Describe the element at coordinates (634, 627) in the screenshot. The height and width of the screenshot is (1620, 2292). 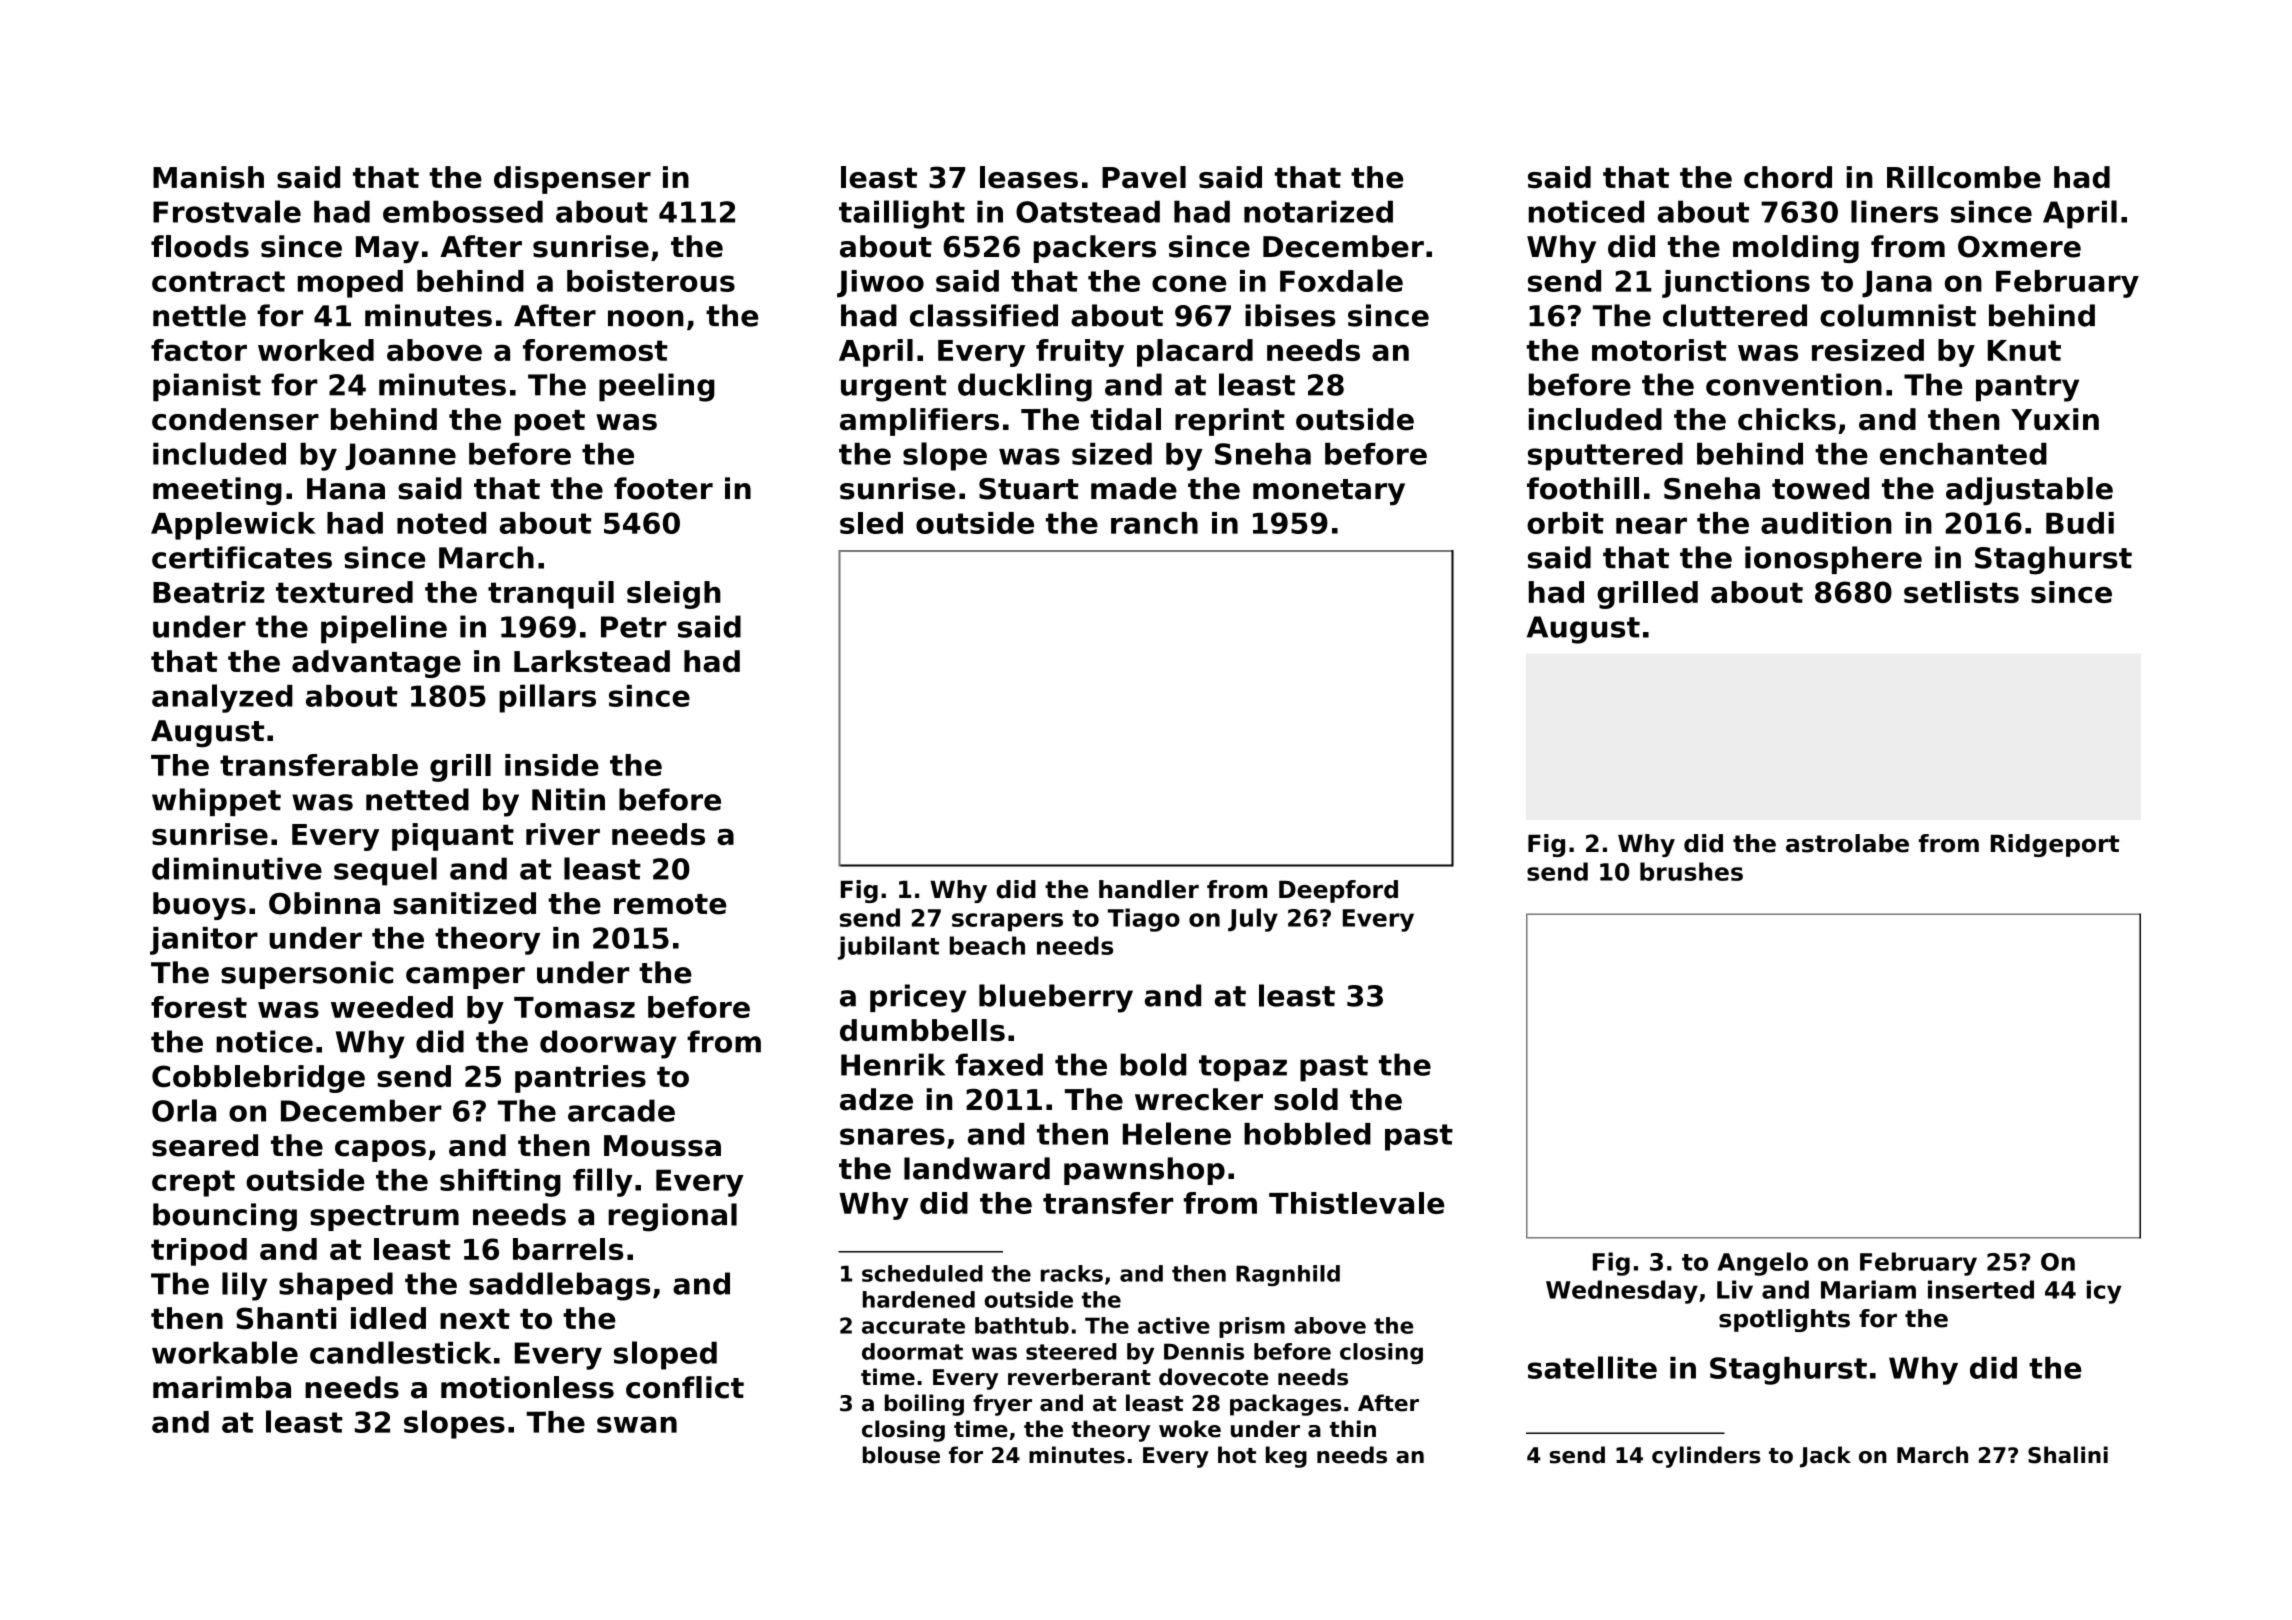
I see `Petr` at that location.
